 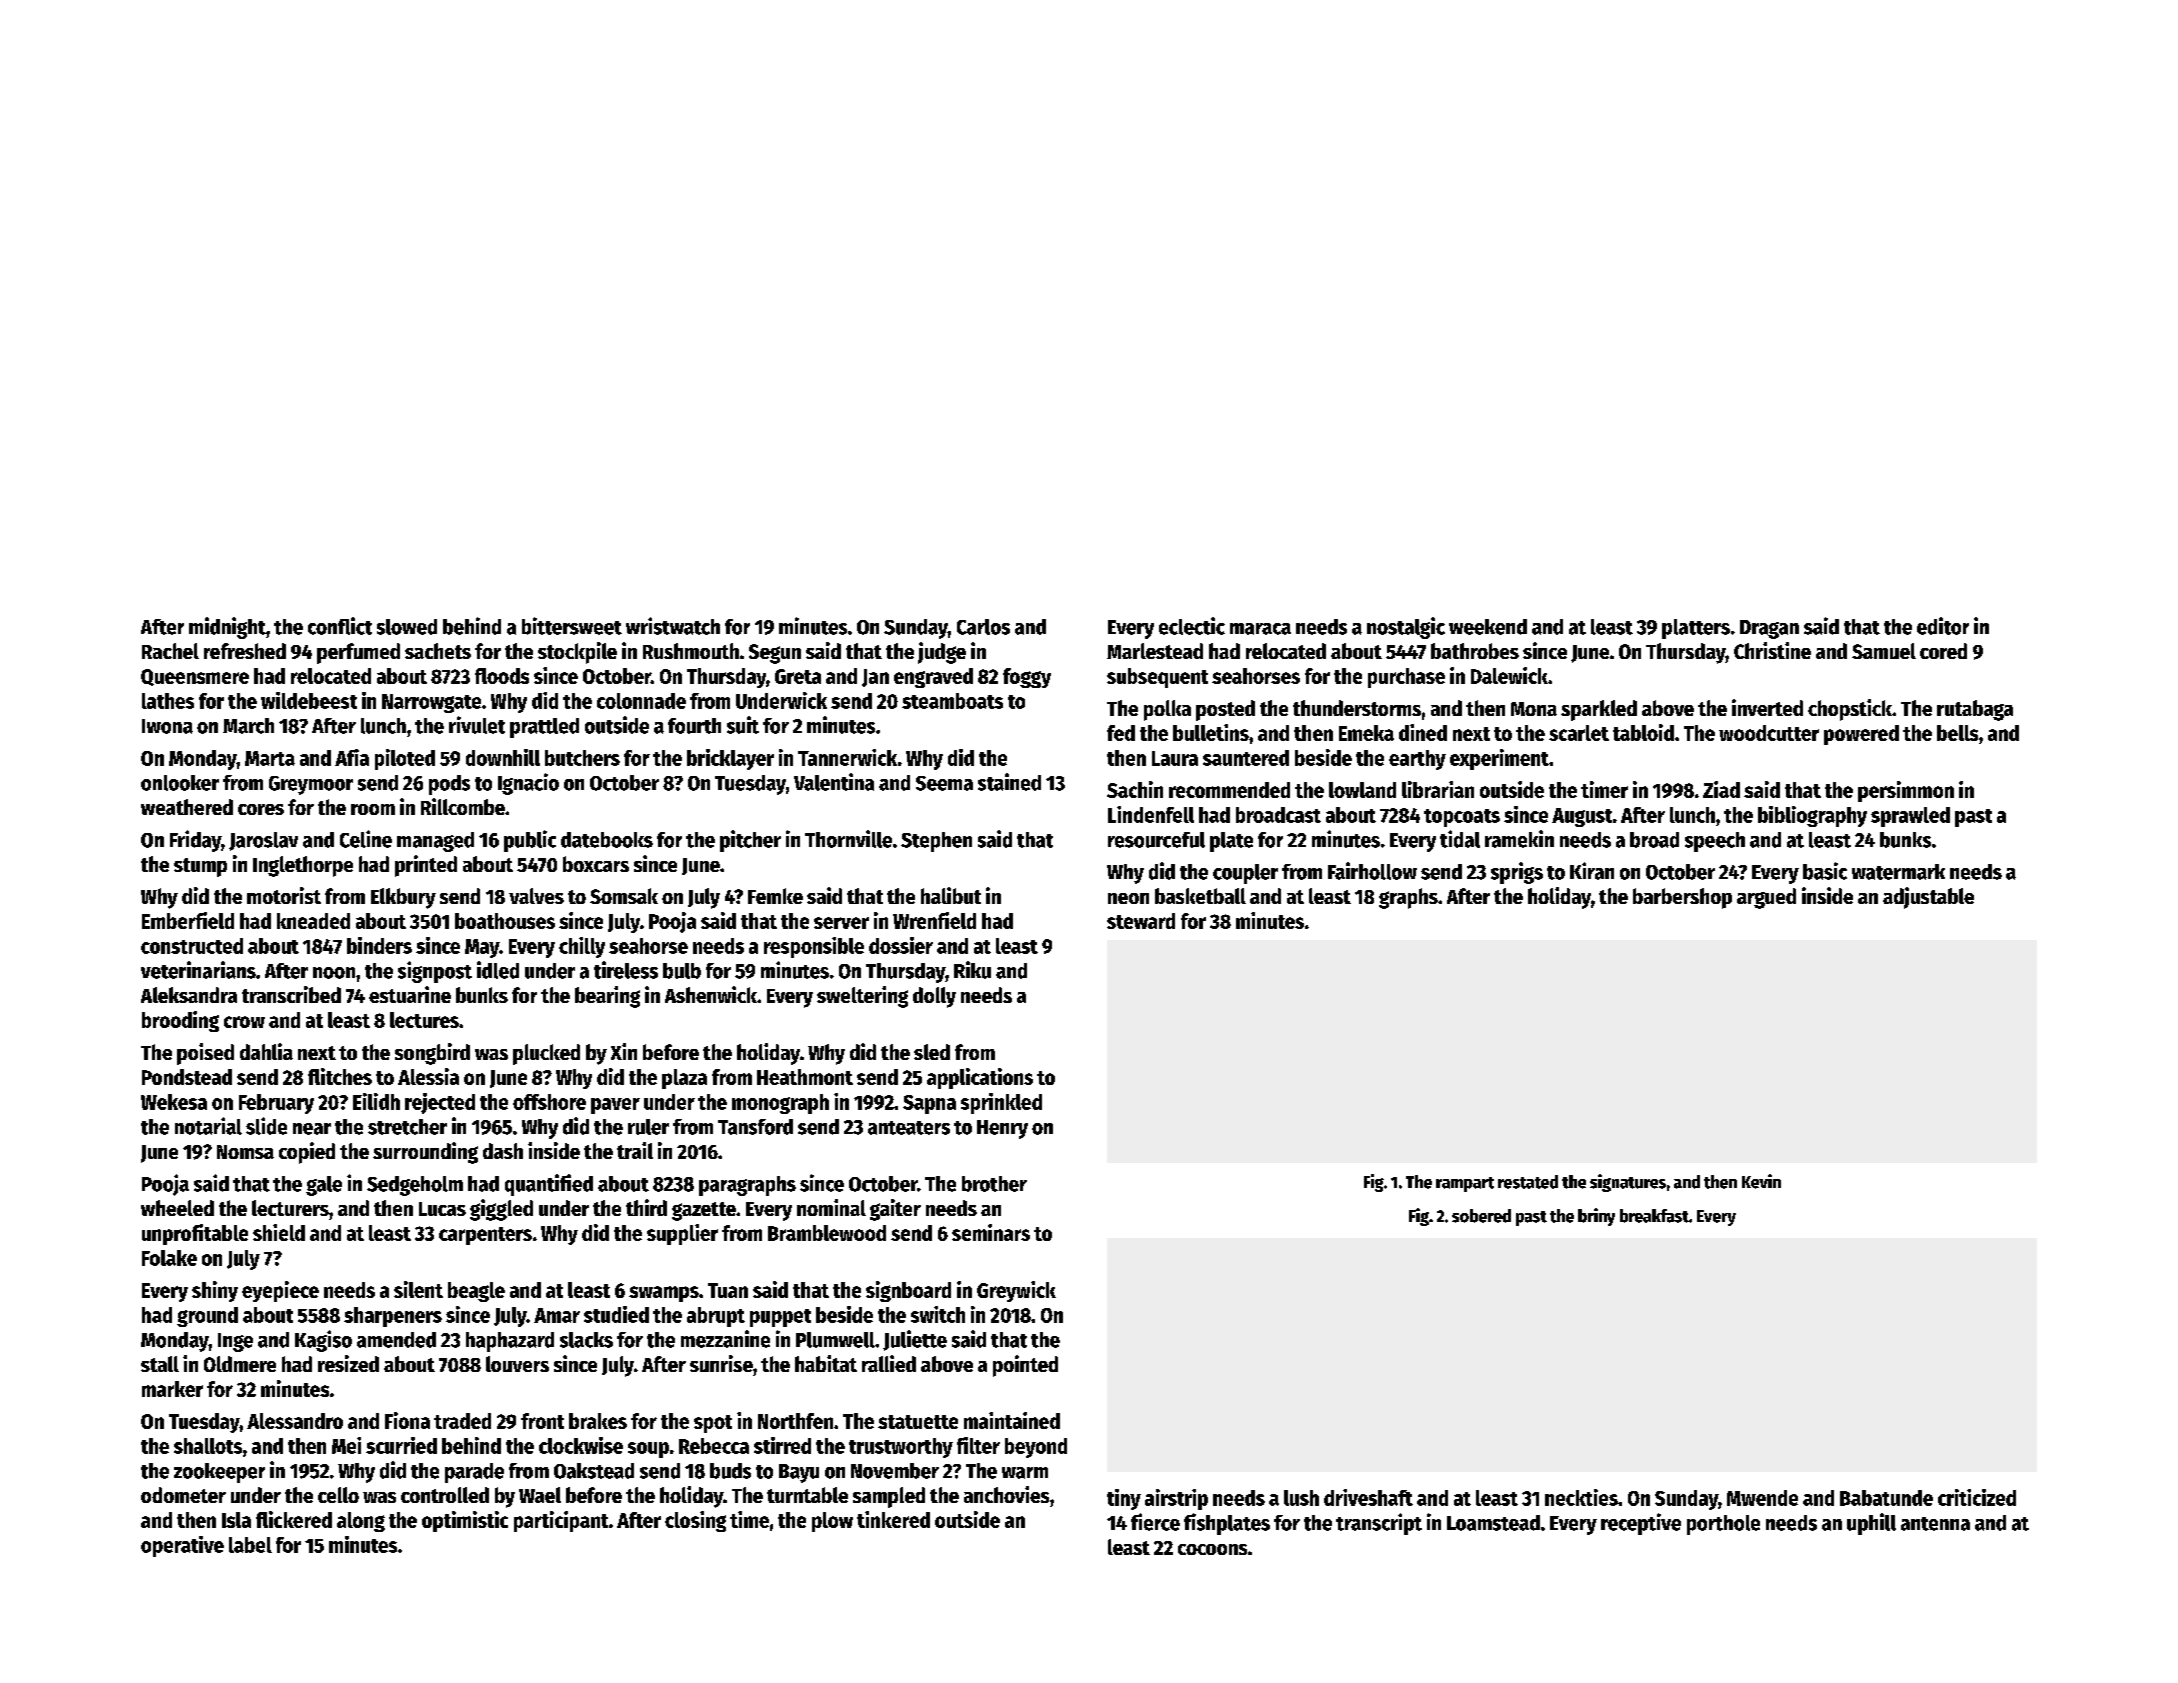 What do you see at coordinates (1943, 626) in the screenshot?
I see `editor` at bounding box center [1943, 626].
